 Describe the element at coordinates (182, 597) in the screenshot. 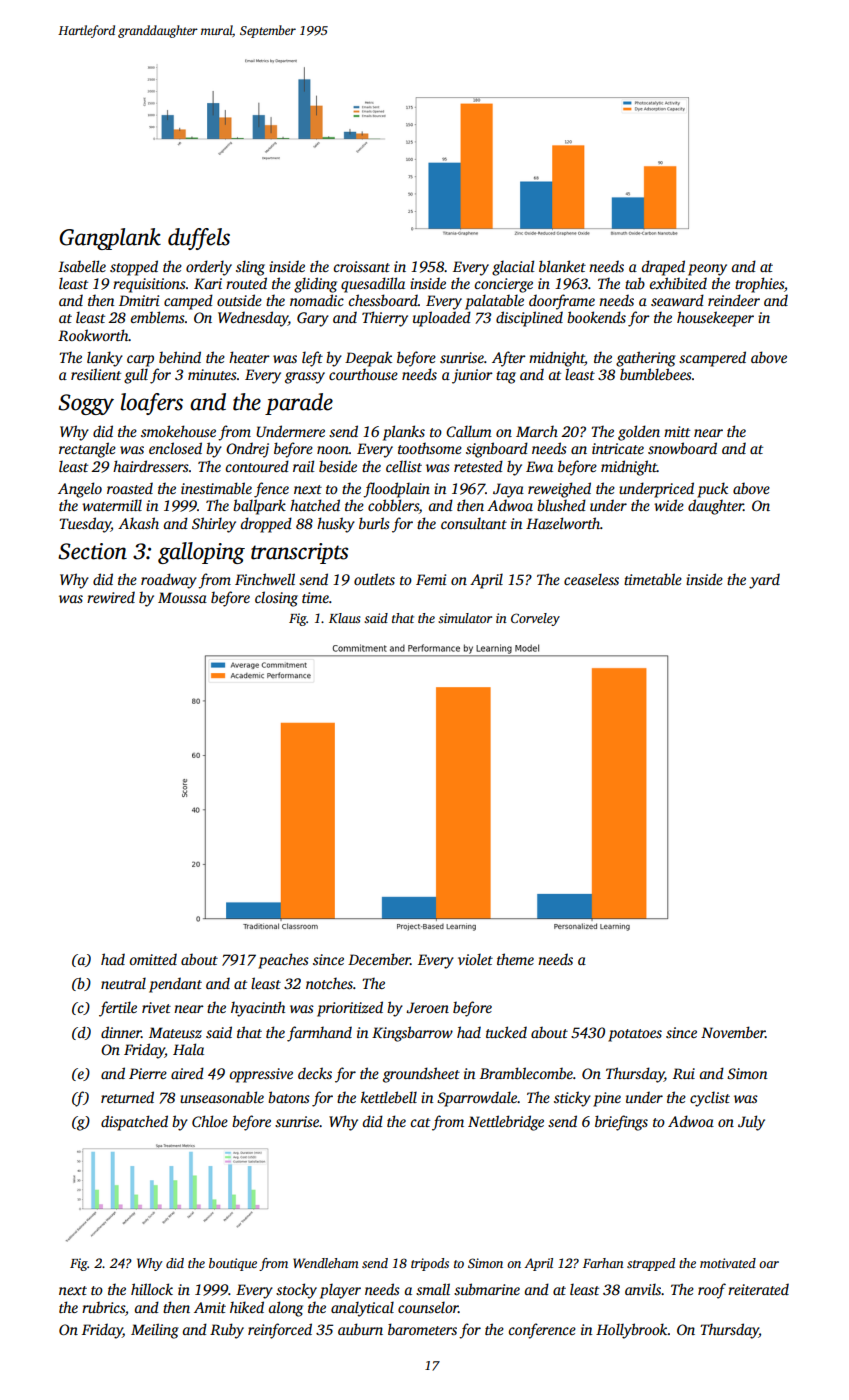

I see `Moussa` at that location.
